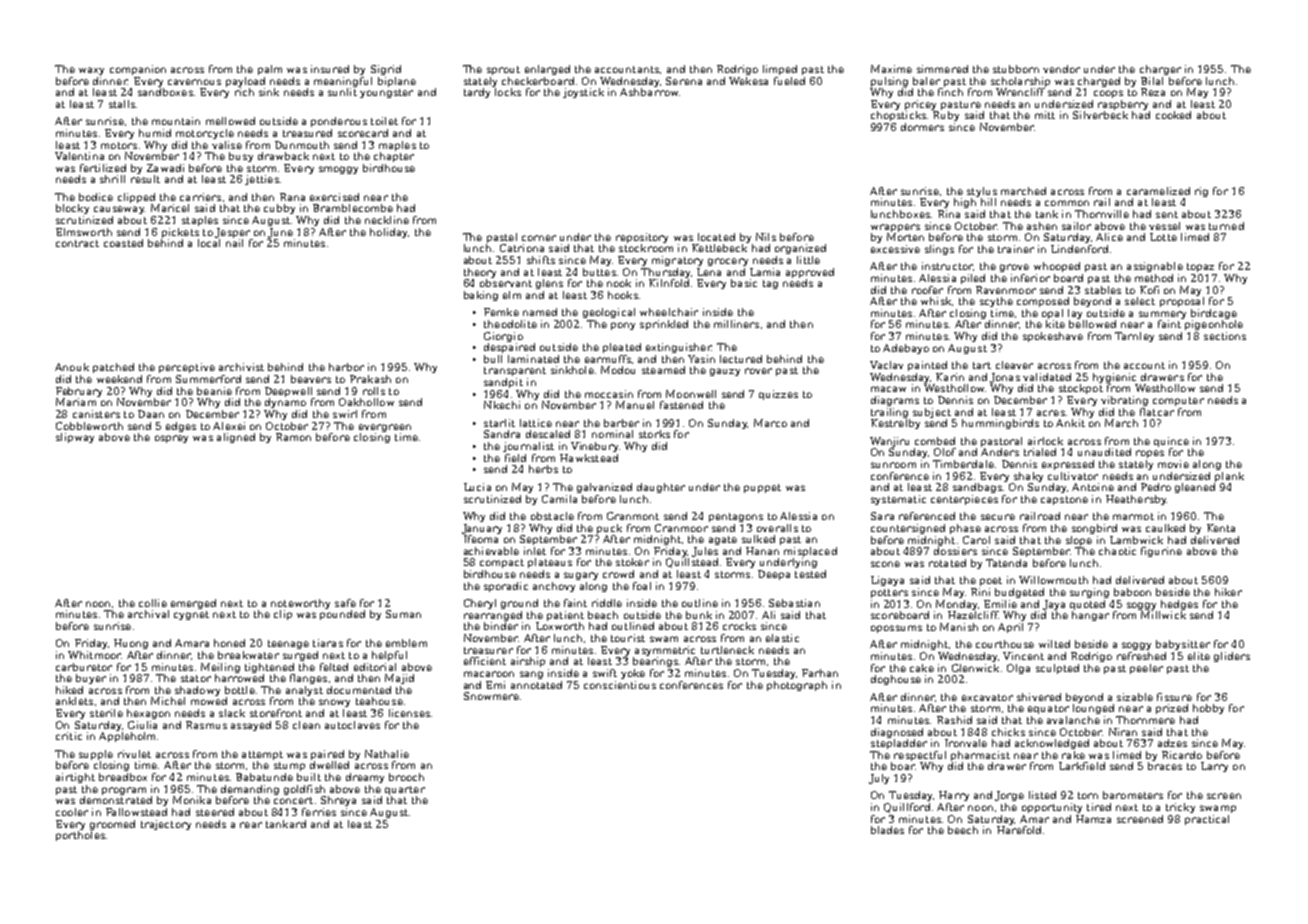 This image has width=1308, height=924. I want to click on hooks, so click(623, 295).
